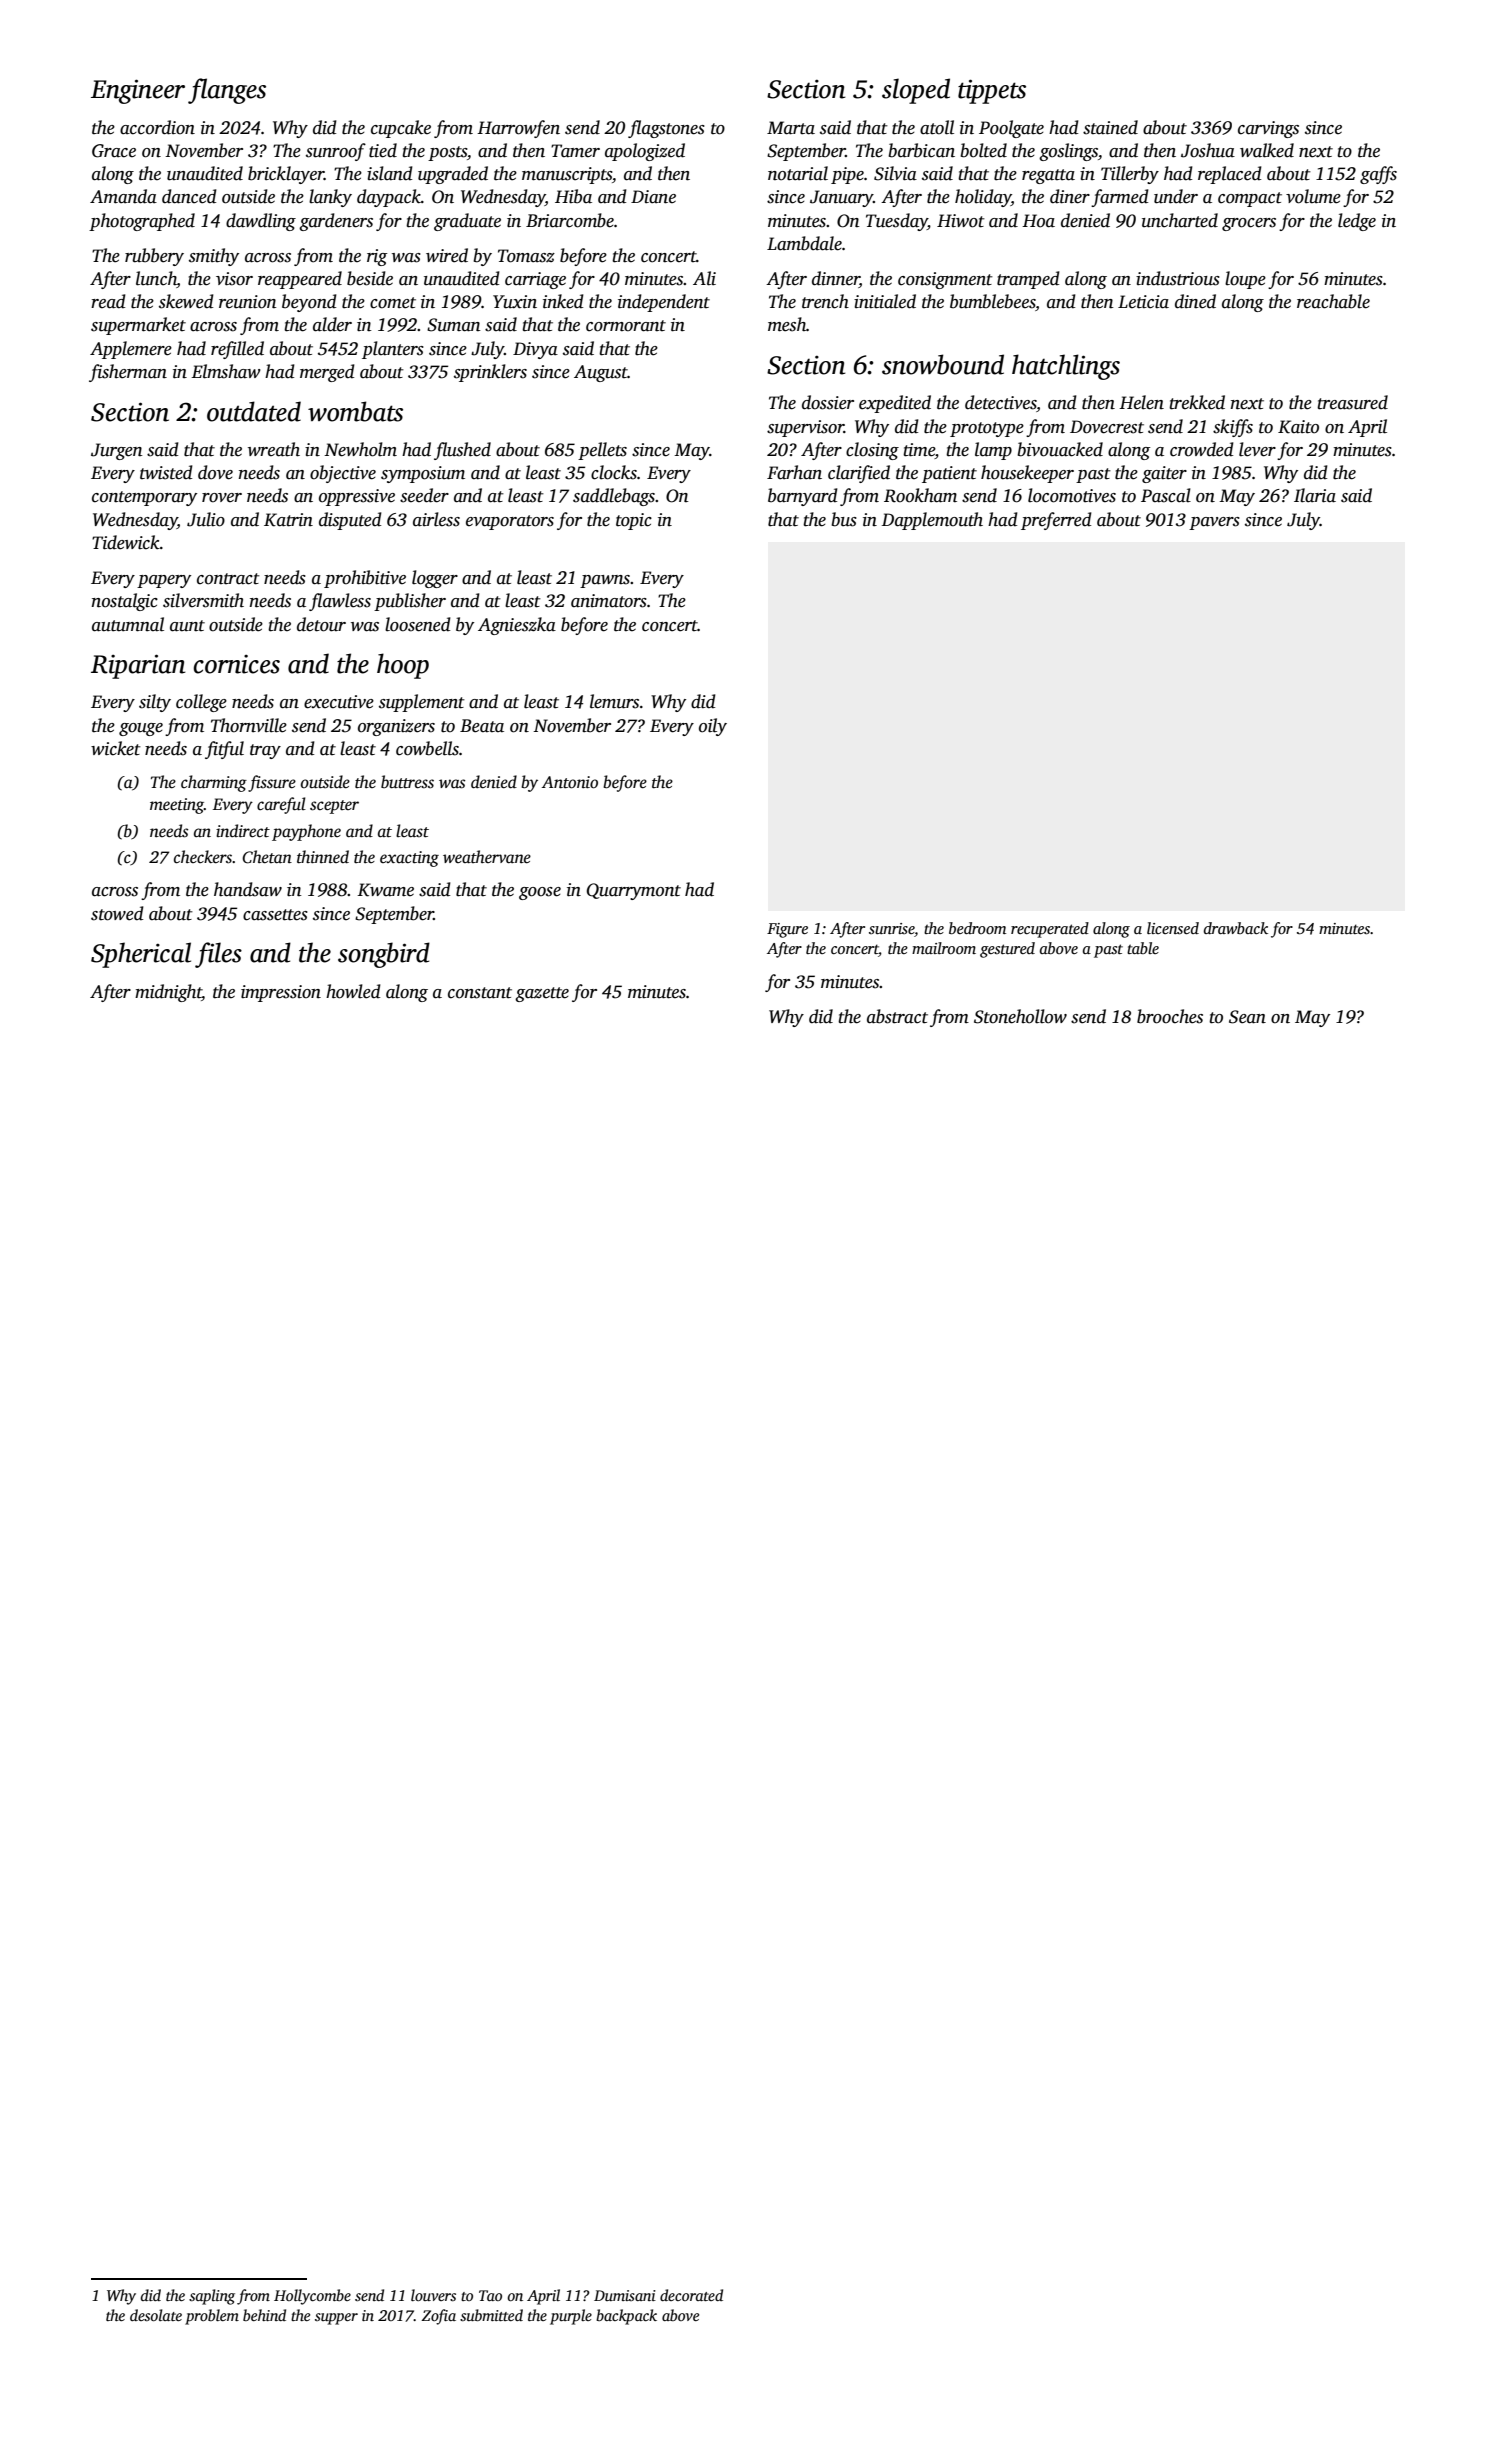  I want to click on Figure, so click(787, 930).
